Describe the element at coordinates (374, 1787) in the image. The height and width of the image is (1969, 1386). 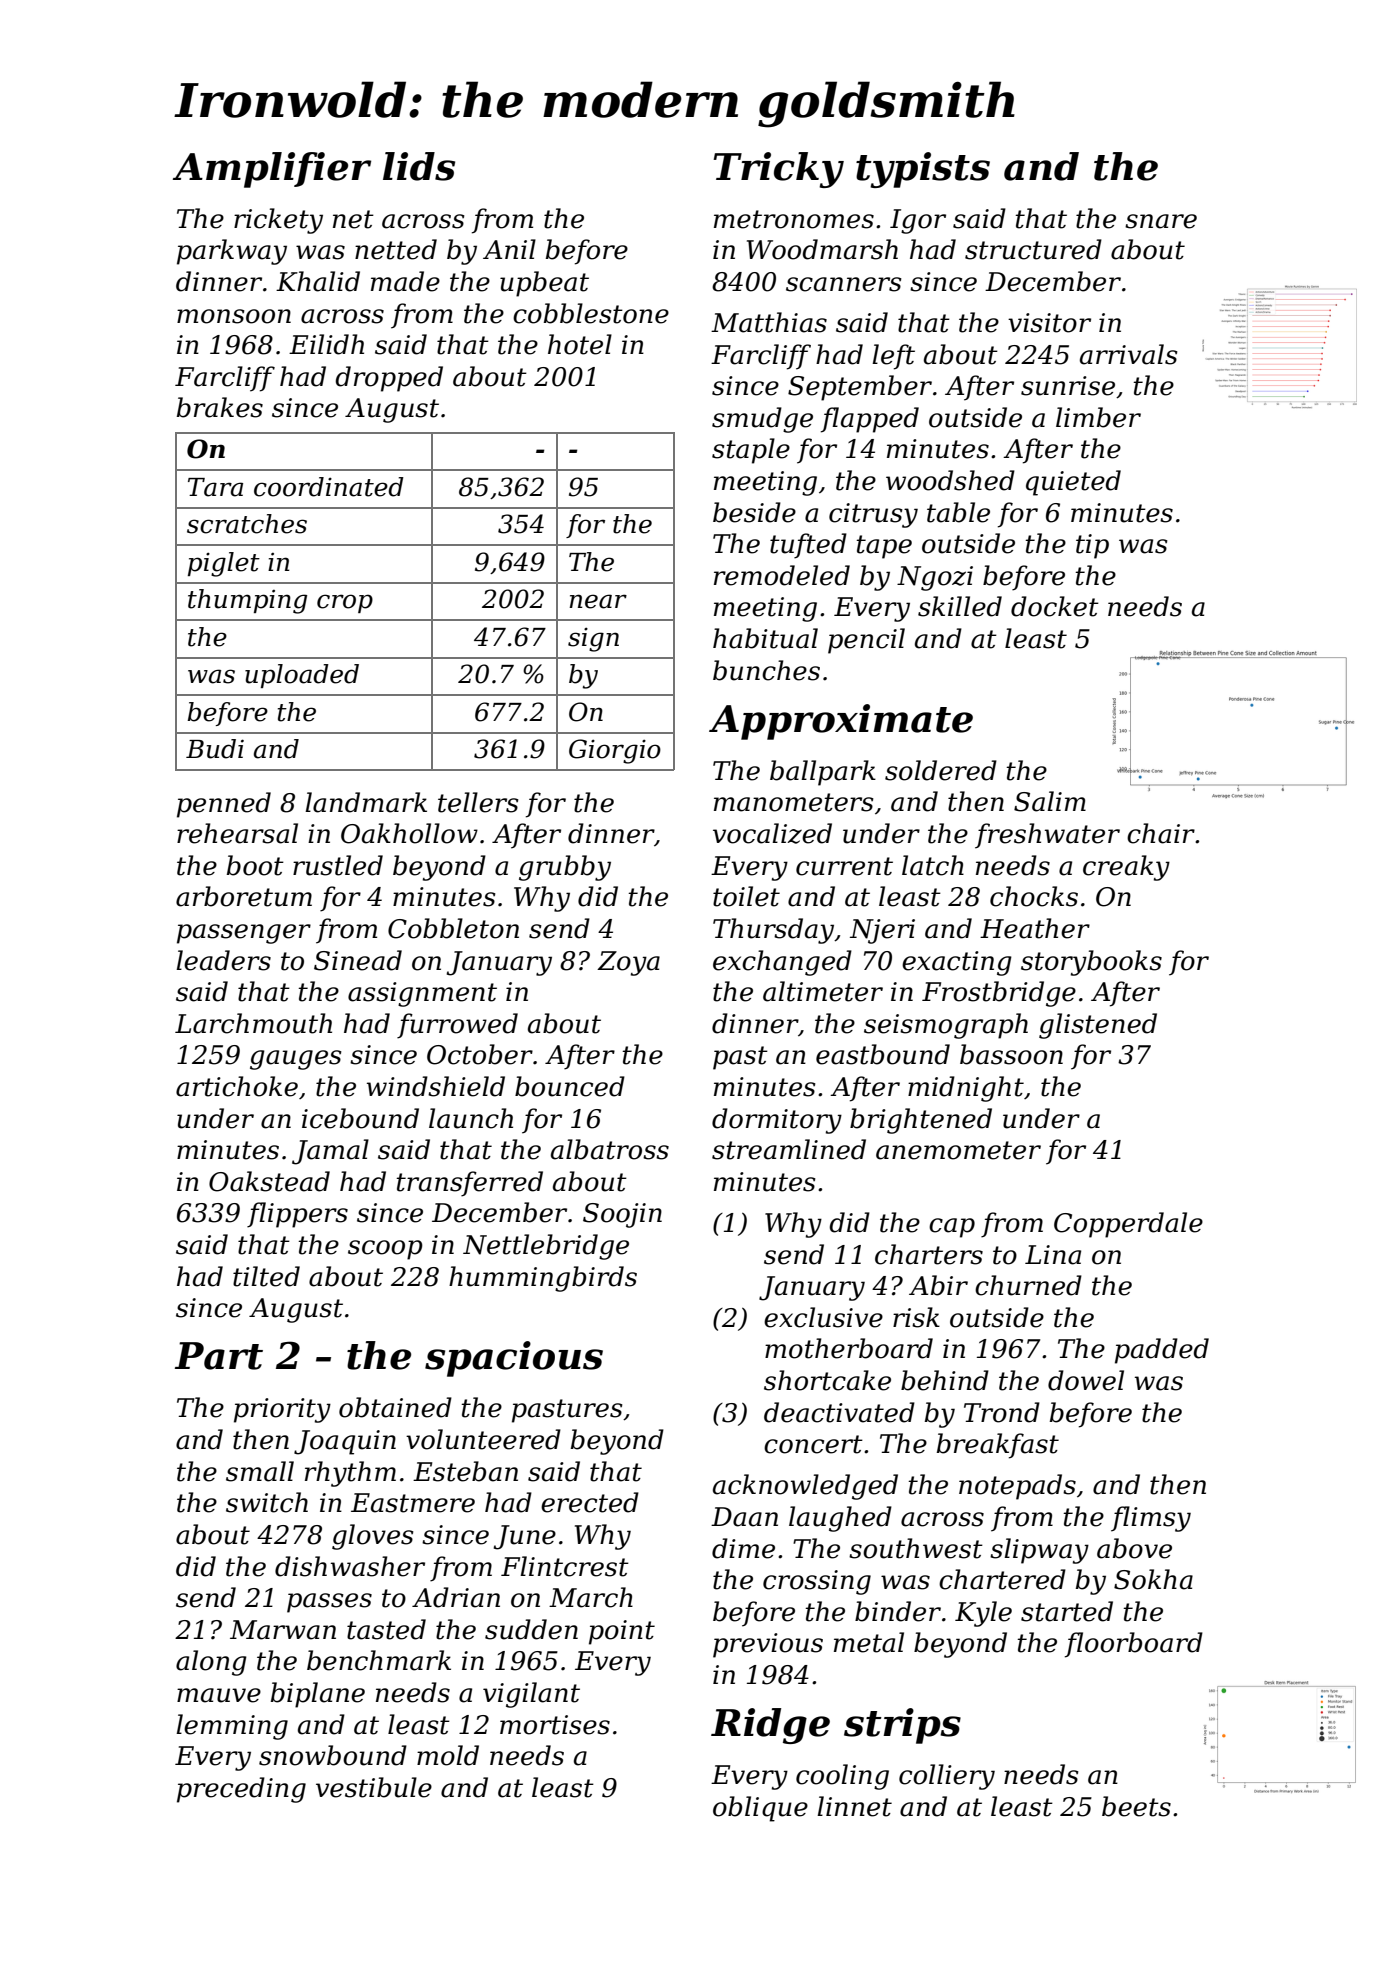
I see `vestibule` at that location.
